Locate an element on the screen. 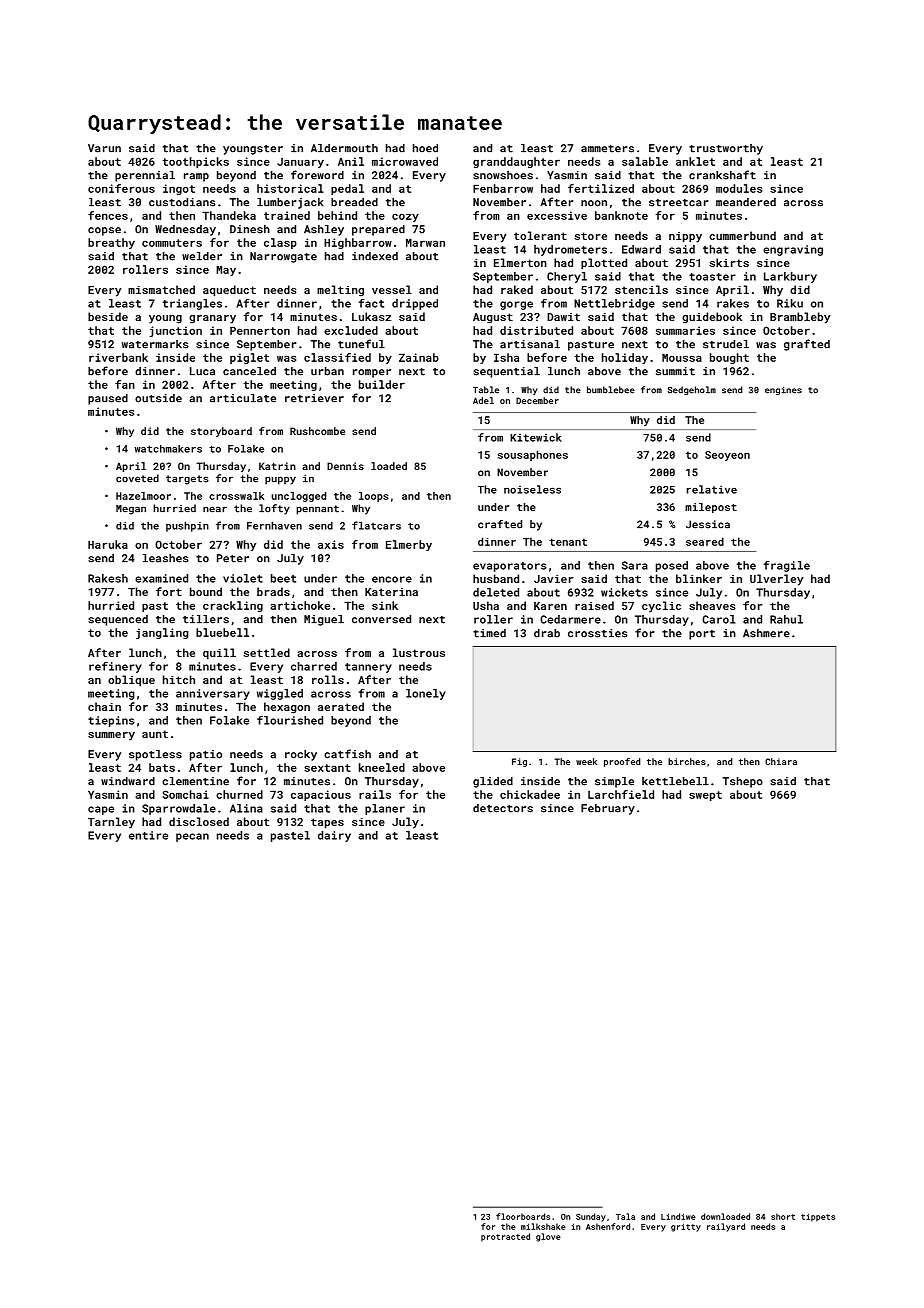 The height and width of the screenshot is (1308, 924). Haruka is located at coordinates (108, 544).
